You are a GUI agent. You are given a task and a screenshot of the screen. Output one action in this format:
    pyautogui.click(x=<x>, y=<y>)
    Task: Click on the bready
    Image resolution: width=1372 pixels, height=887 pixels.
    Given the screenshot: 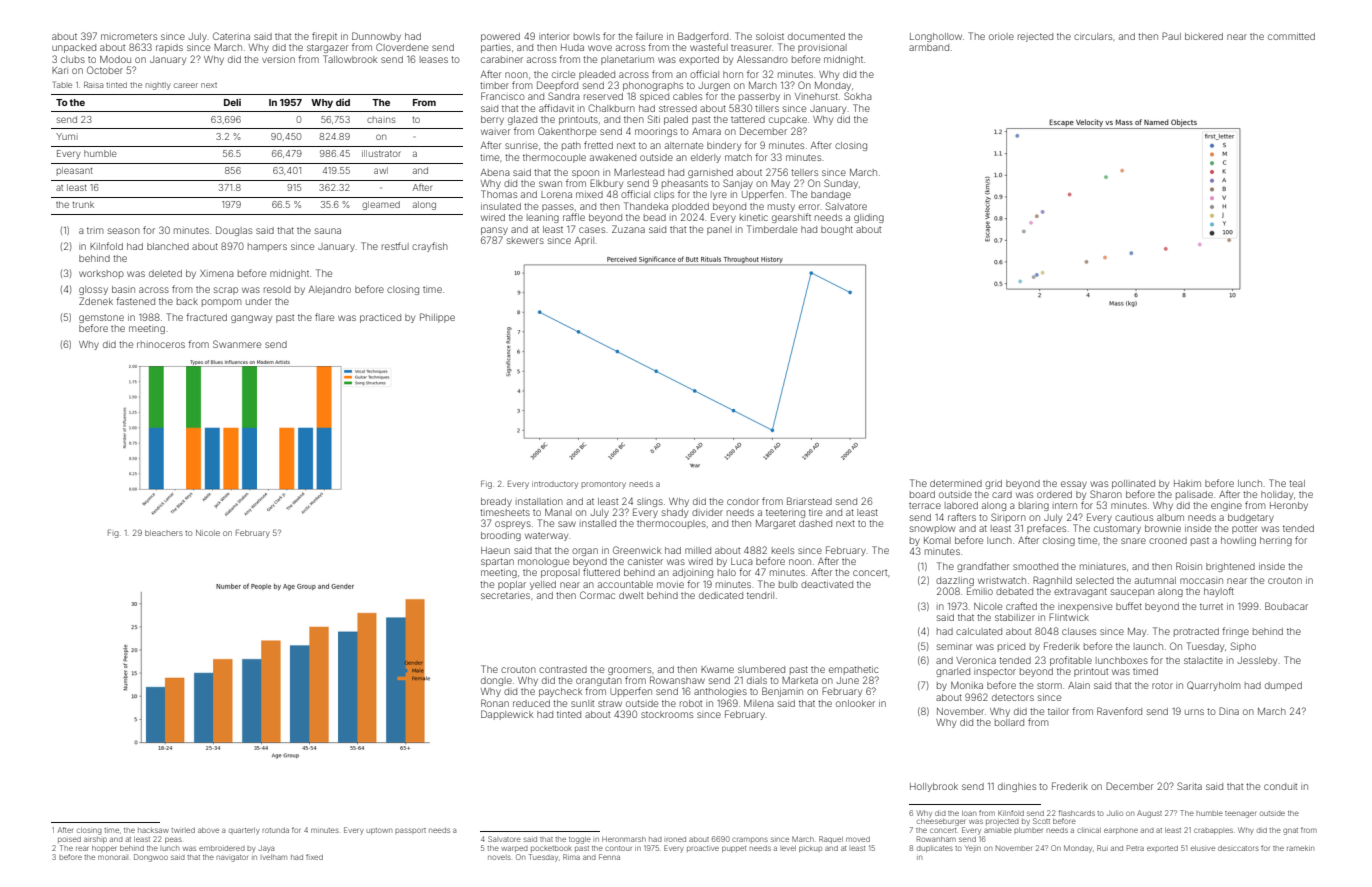 What is the action you would take?
    pyautogui.click(x=496, y=502)
